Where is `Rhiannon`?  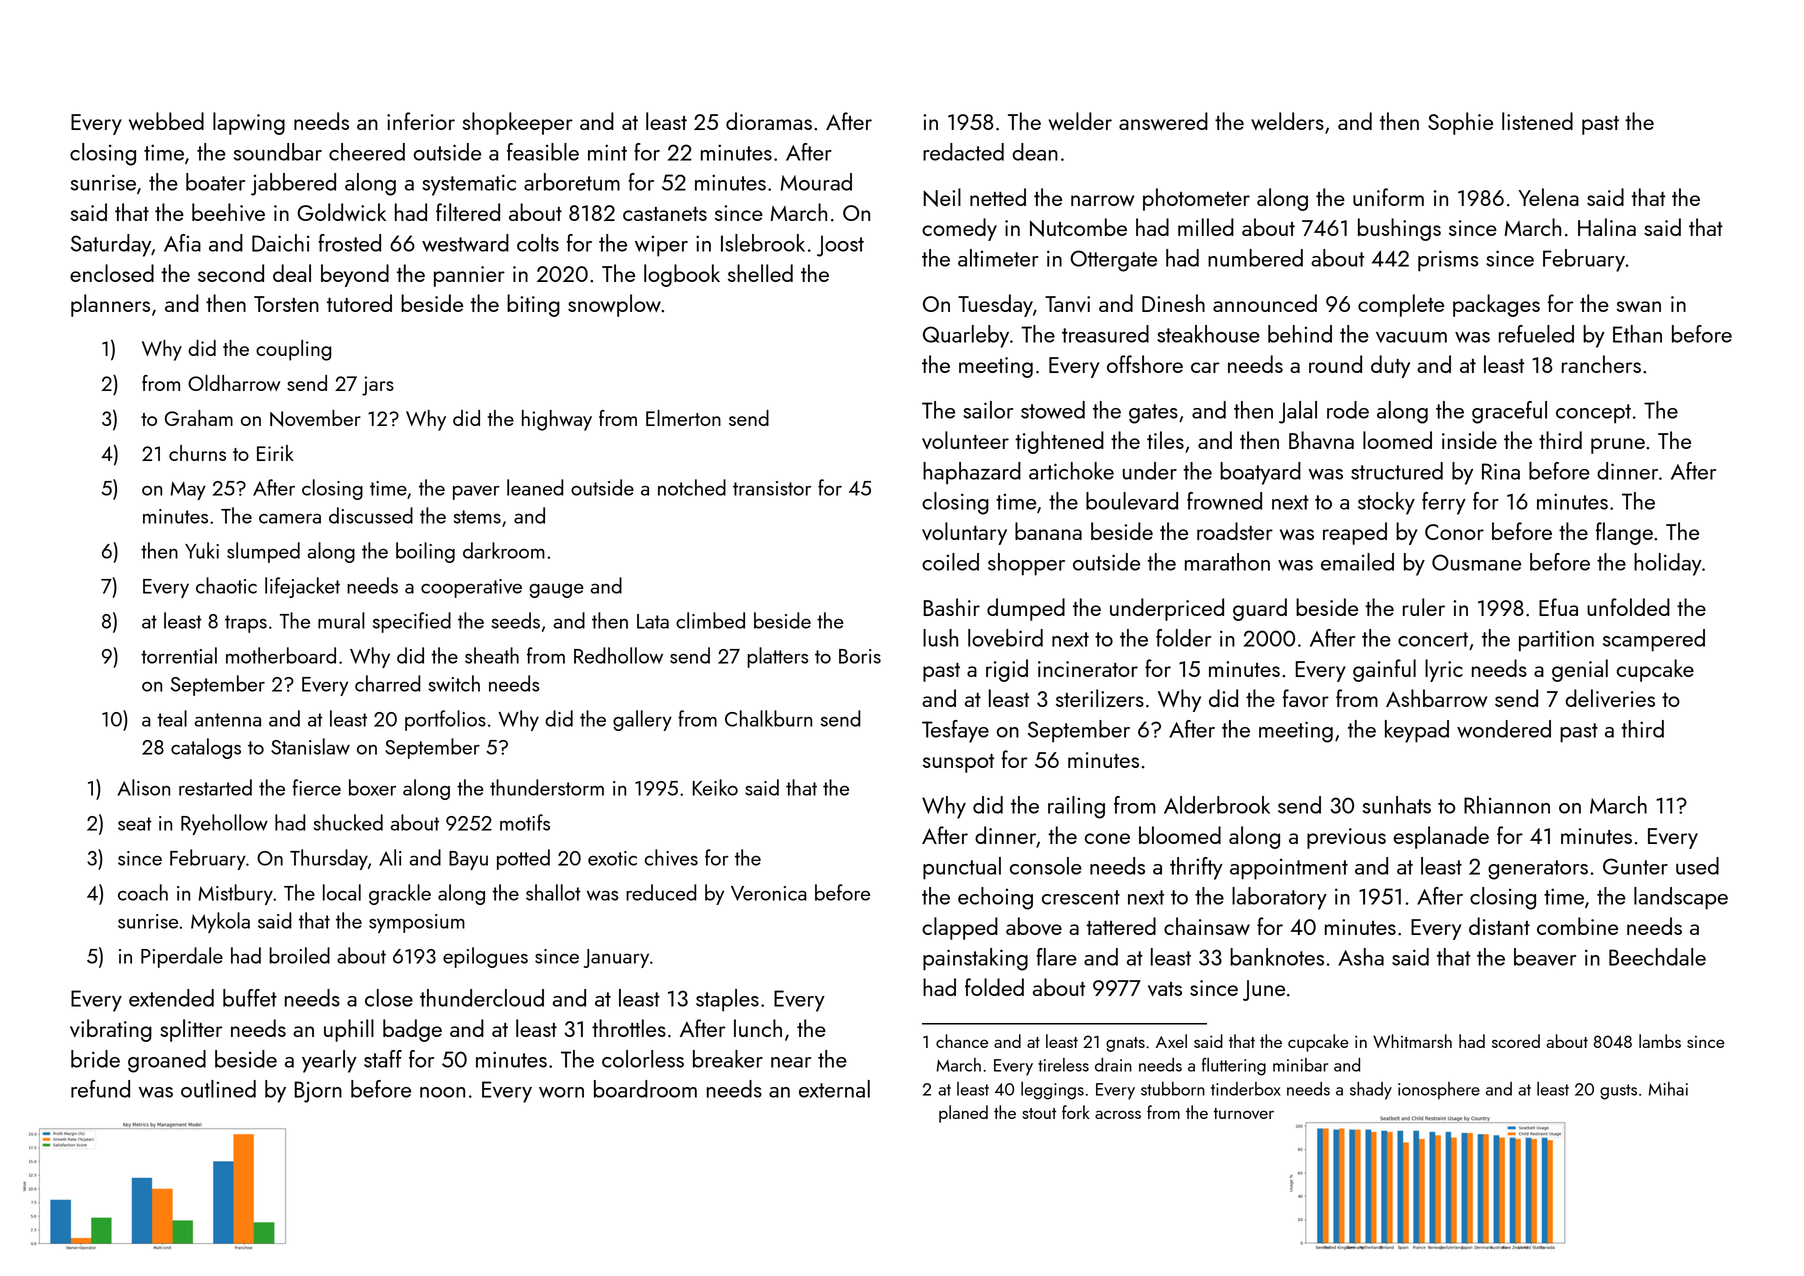
Rhiannon is located at coordinates (1507, 805).
